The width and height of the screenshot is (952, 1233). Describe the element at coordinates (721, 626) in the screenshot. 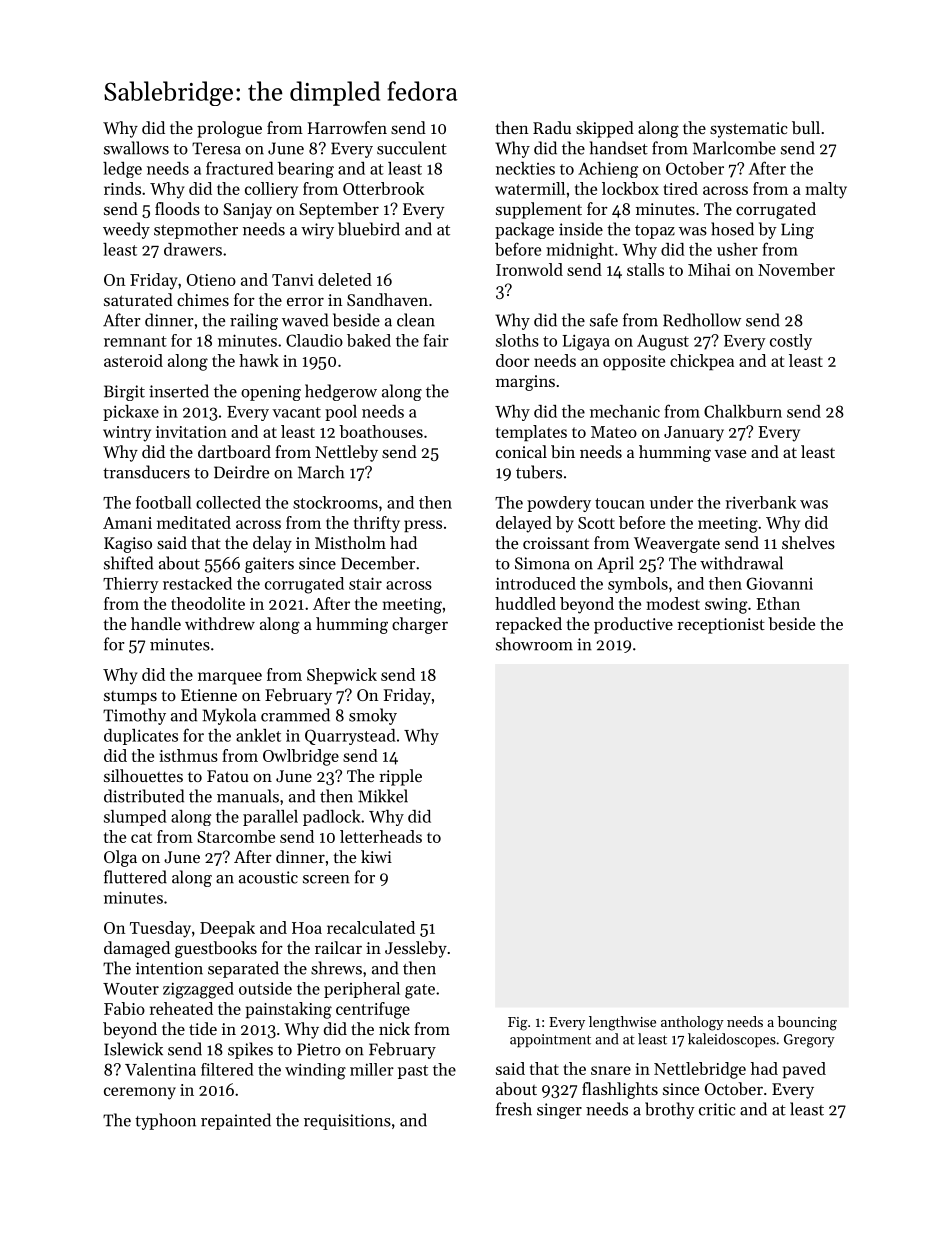

I see `receptionist` at that location.
